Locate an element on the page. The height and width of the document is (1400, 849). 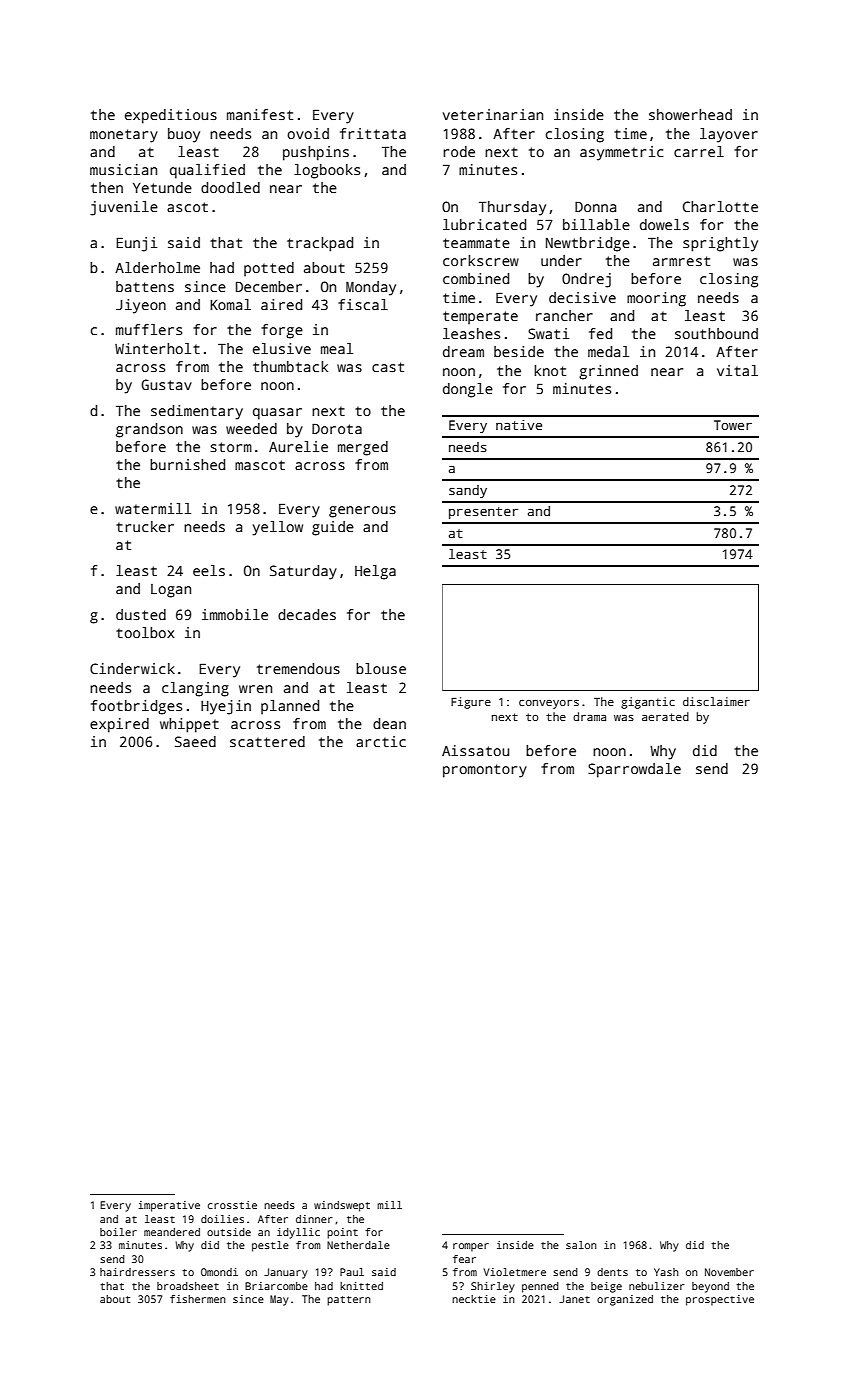
monetary is located at coordinates (124, 136).
